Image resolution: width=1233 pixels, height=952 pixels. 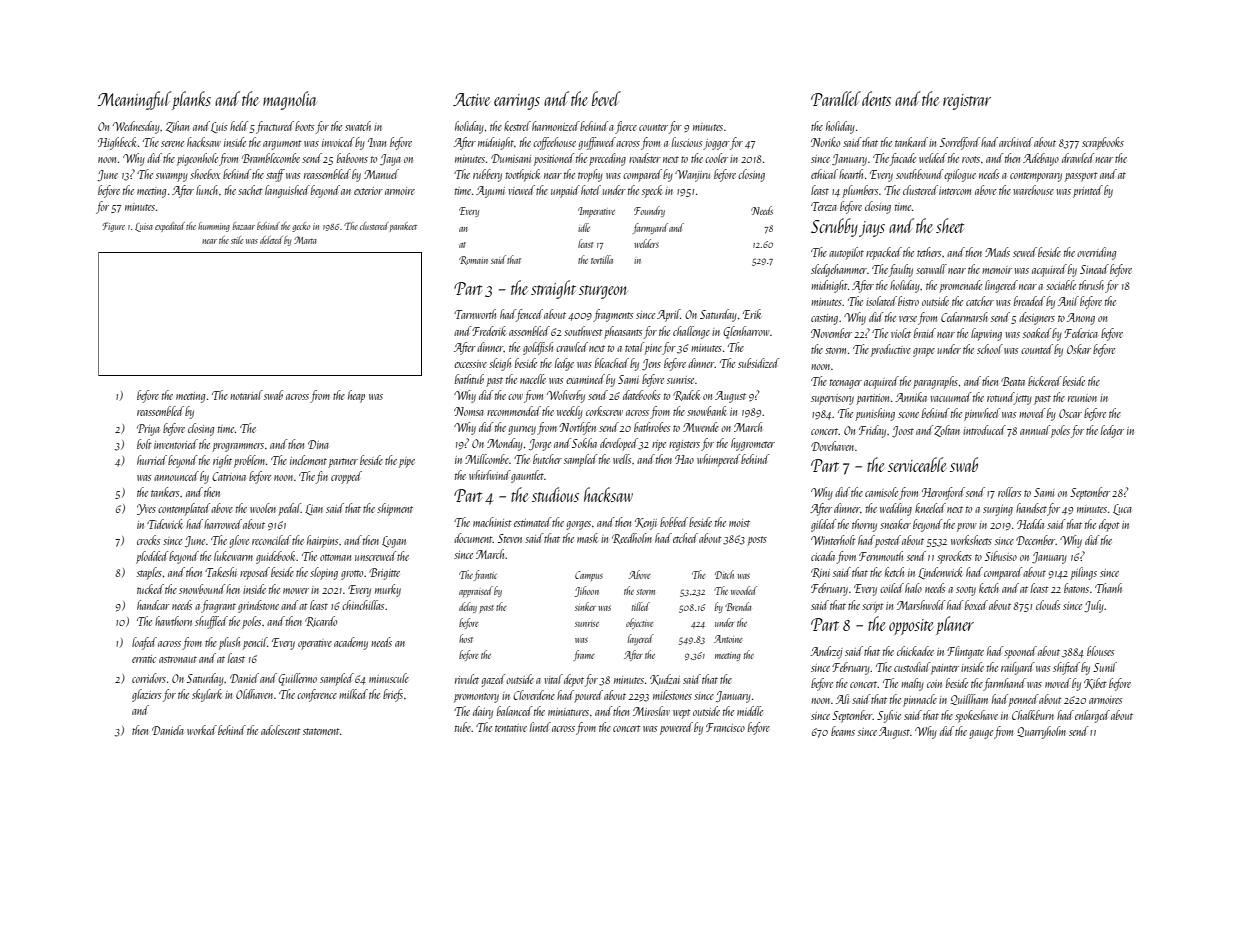 What do you see at coordinates (824, 174) in the screenshot?
I see `ethical` at bounding box center [824, 174].
